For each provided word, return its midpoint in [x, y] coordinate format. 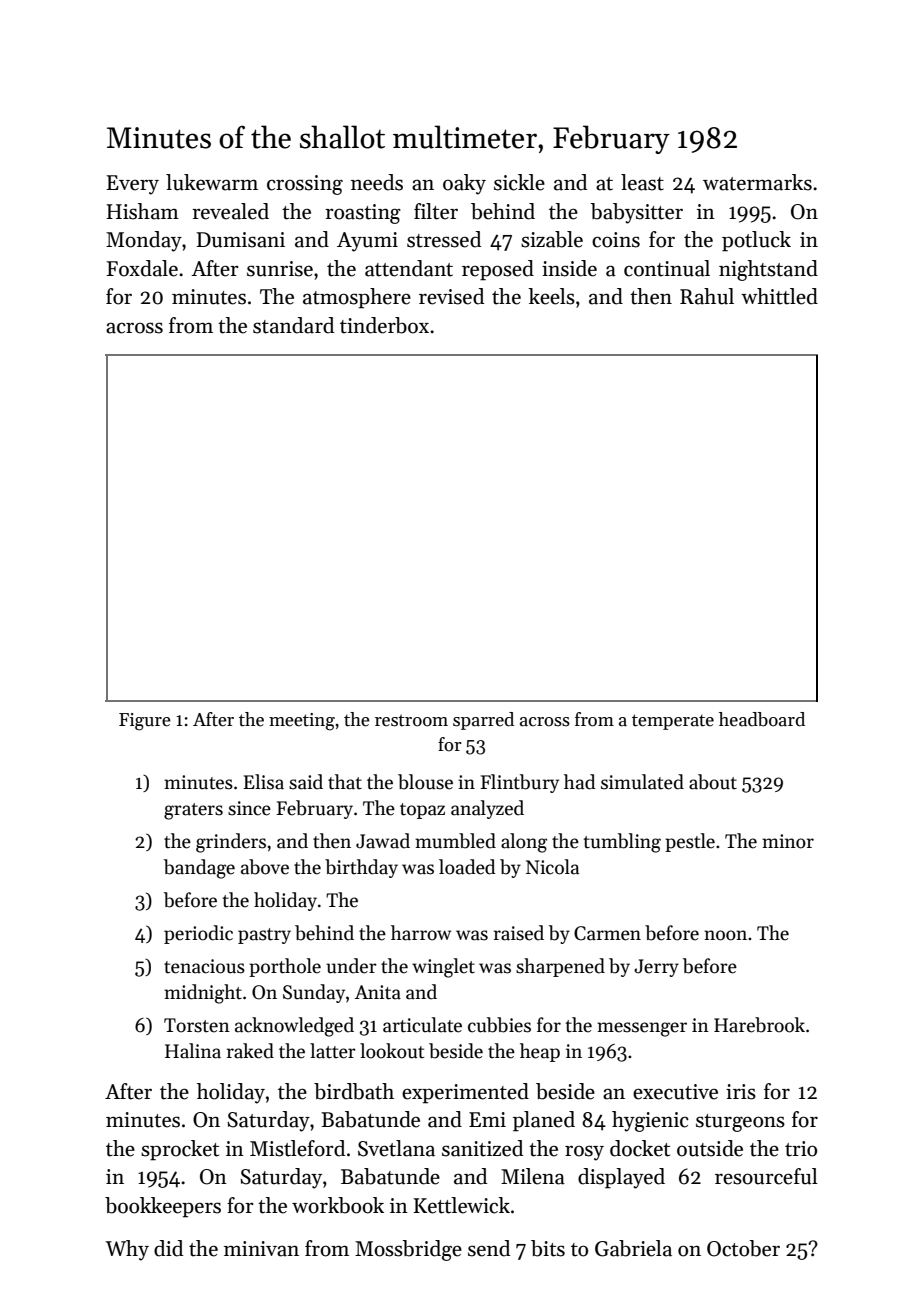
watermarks [757, 182]
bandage [199, 869]
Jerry [656, 968]
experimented [465, 1093]
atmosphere [357, 298]
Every [132, 185]
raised [519, 933]
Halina [193, 1051]
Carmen [607, 933]
